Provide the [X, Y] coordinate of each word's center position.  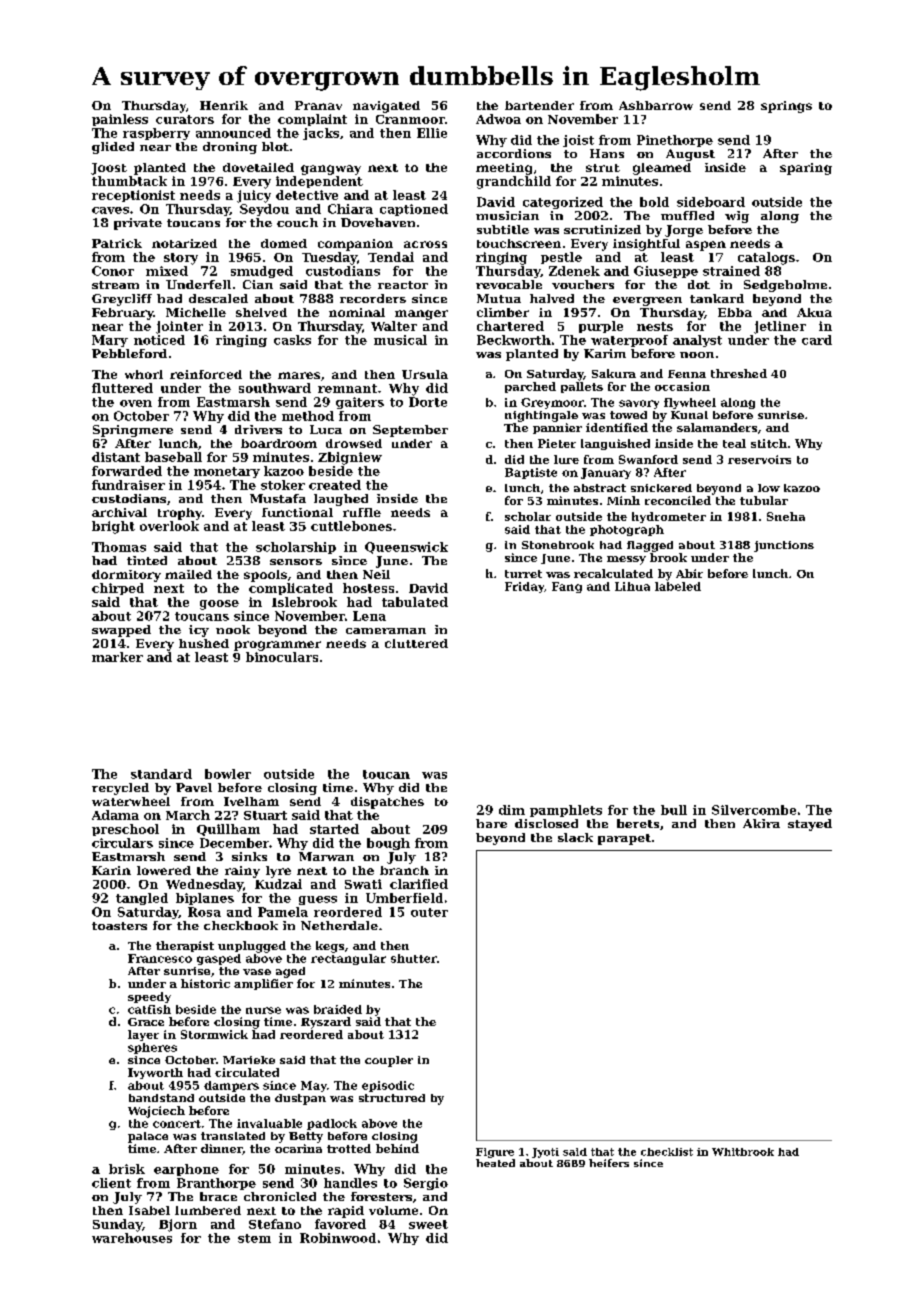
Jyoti [545, 1153]
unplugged [252, 947]
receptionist [133, 196]
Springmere [133, 431]
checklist [667, 1152]
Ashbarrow [656, 105]
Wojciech [156, 1112]
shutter [414, 958]
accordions [514, 153]
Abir [689, 573]
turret [523, 574]
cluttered [416, 643]
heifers [609, 1163]
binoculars [282, 657]
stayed [810, 825]
